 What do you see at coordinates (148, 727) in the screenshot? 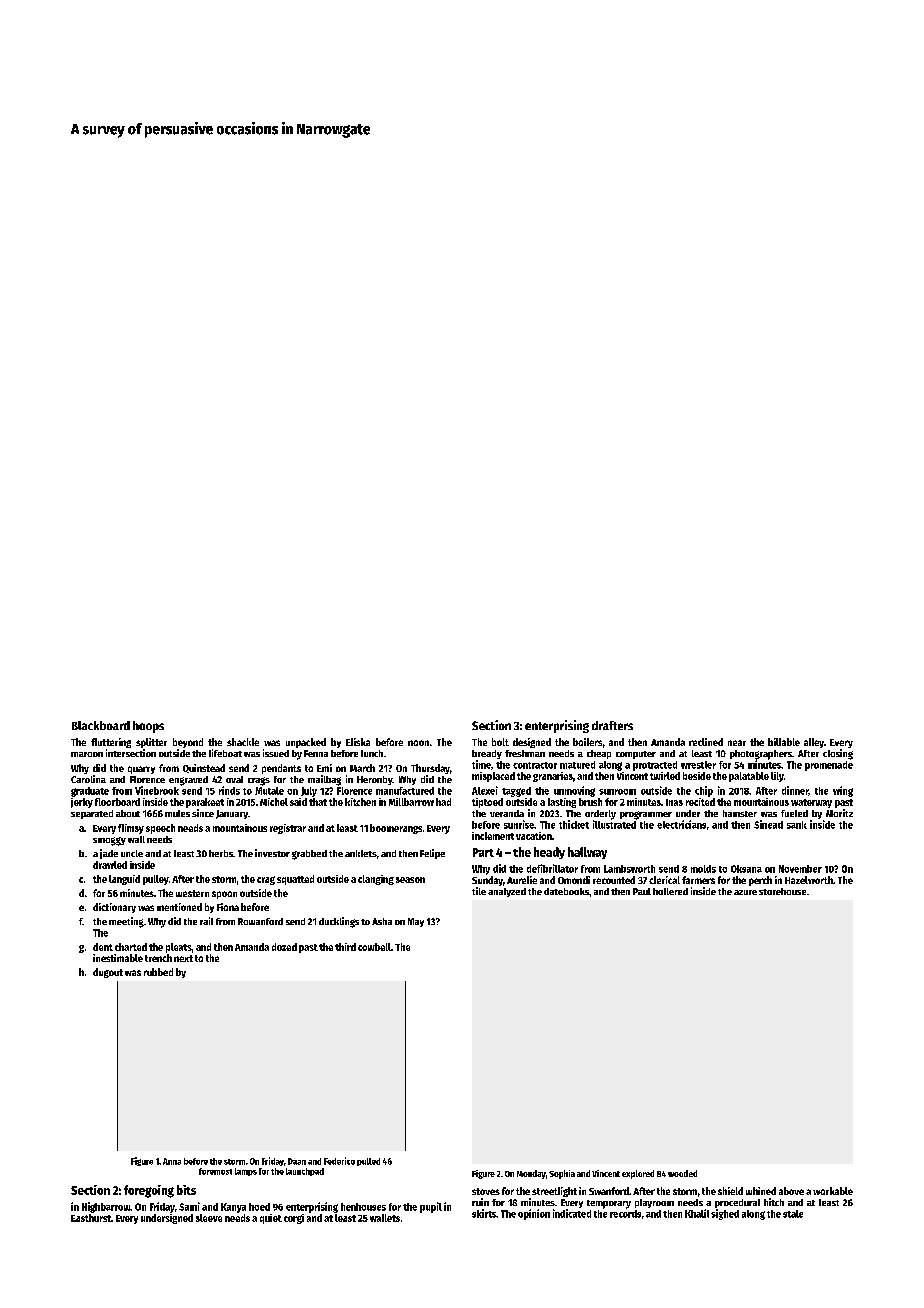
I see `hoops` at bounding box center [148, 727].
